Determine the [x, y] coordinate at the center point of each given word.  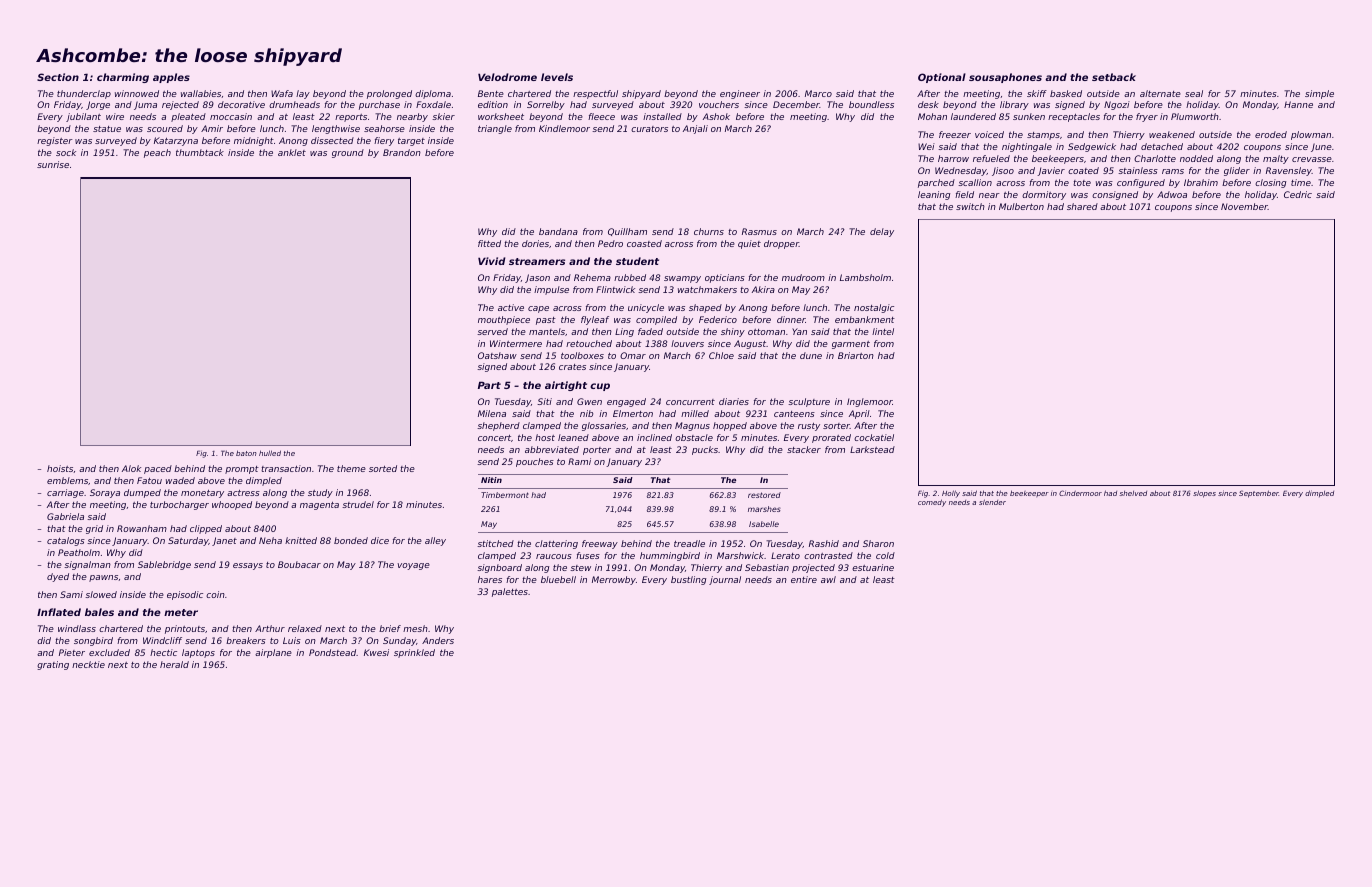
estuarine [873, 567]
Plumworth [1195, 116]
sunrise [53, 164]
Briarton [856, 355]
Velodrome [507, 77]
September [1259, 494]
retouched [589, 343]
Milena [492, 413]
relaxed [305, 628]
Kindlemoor [564, 128]
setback [1114, 77]
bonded [351, 540]
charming [123, 78]
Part [489, 385]
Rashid [824, 543]
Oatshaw [497, 355]
